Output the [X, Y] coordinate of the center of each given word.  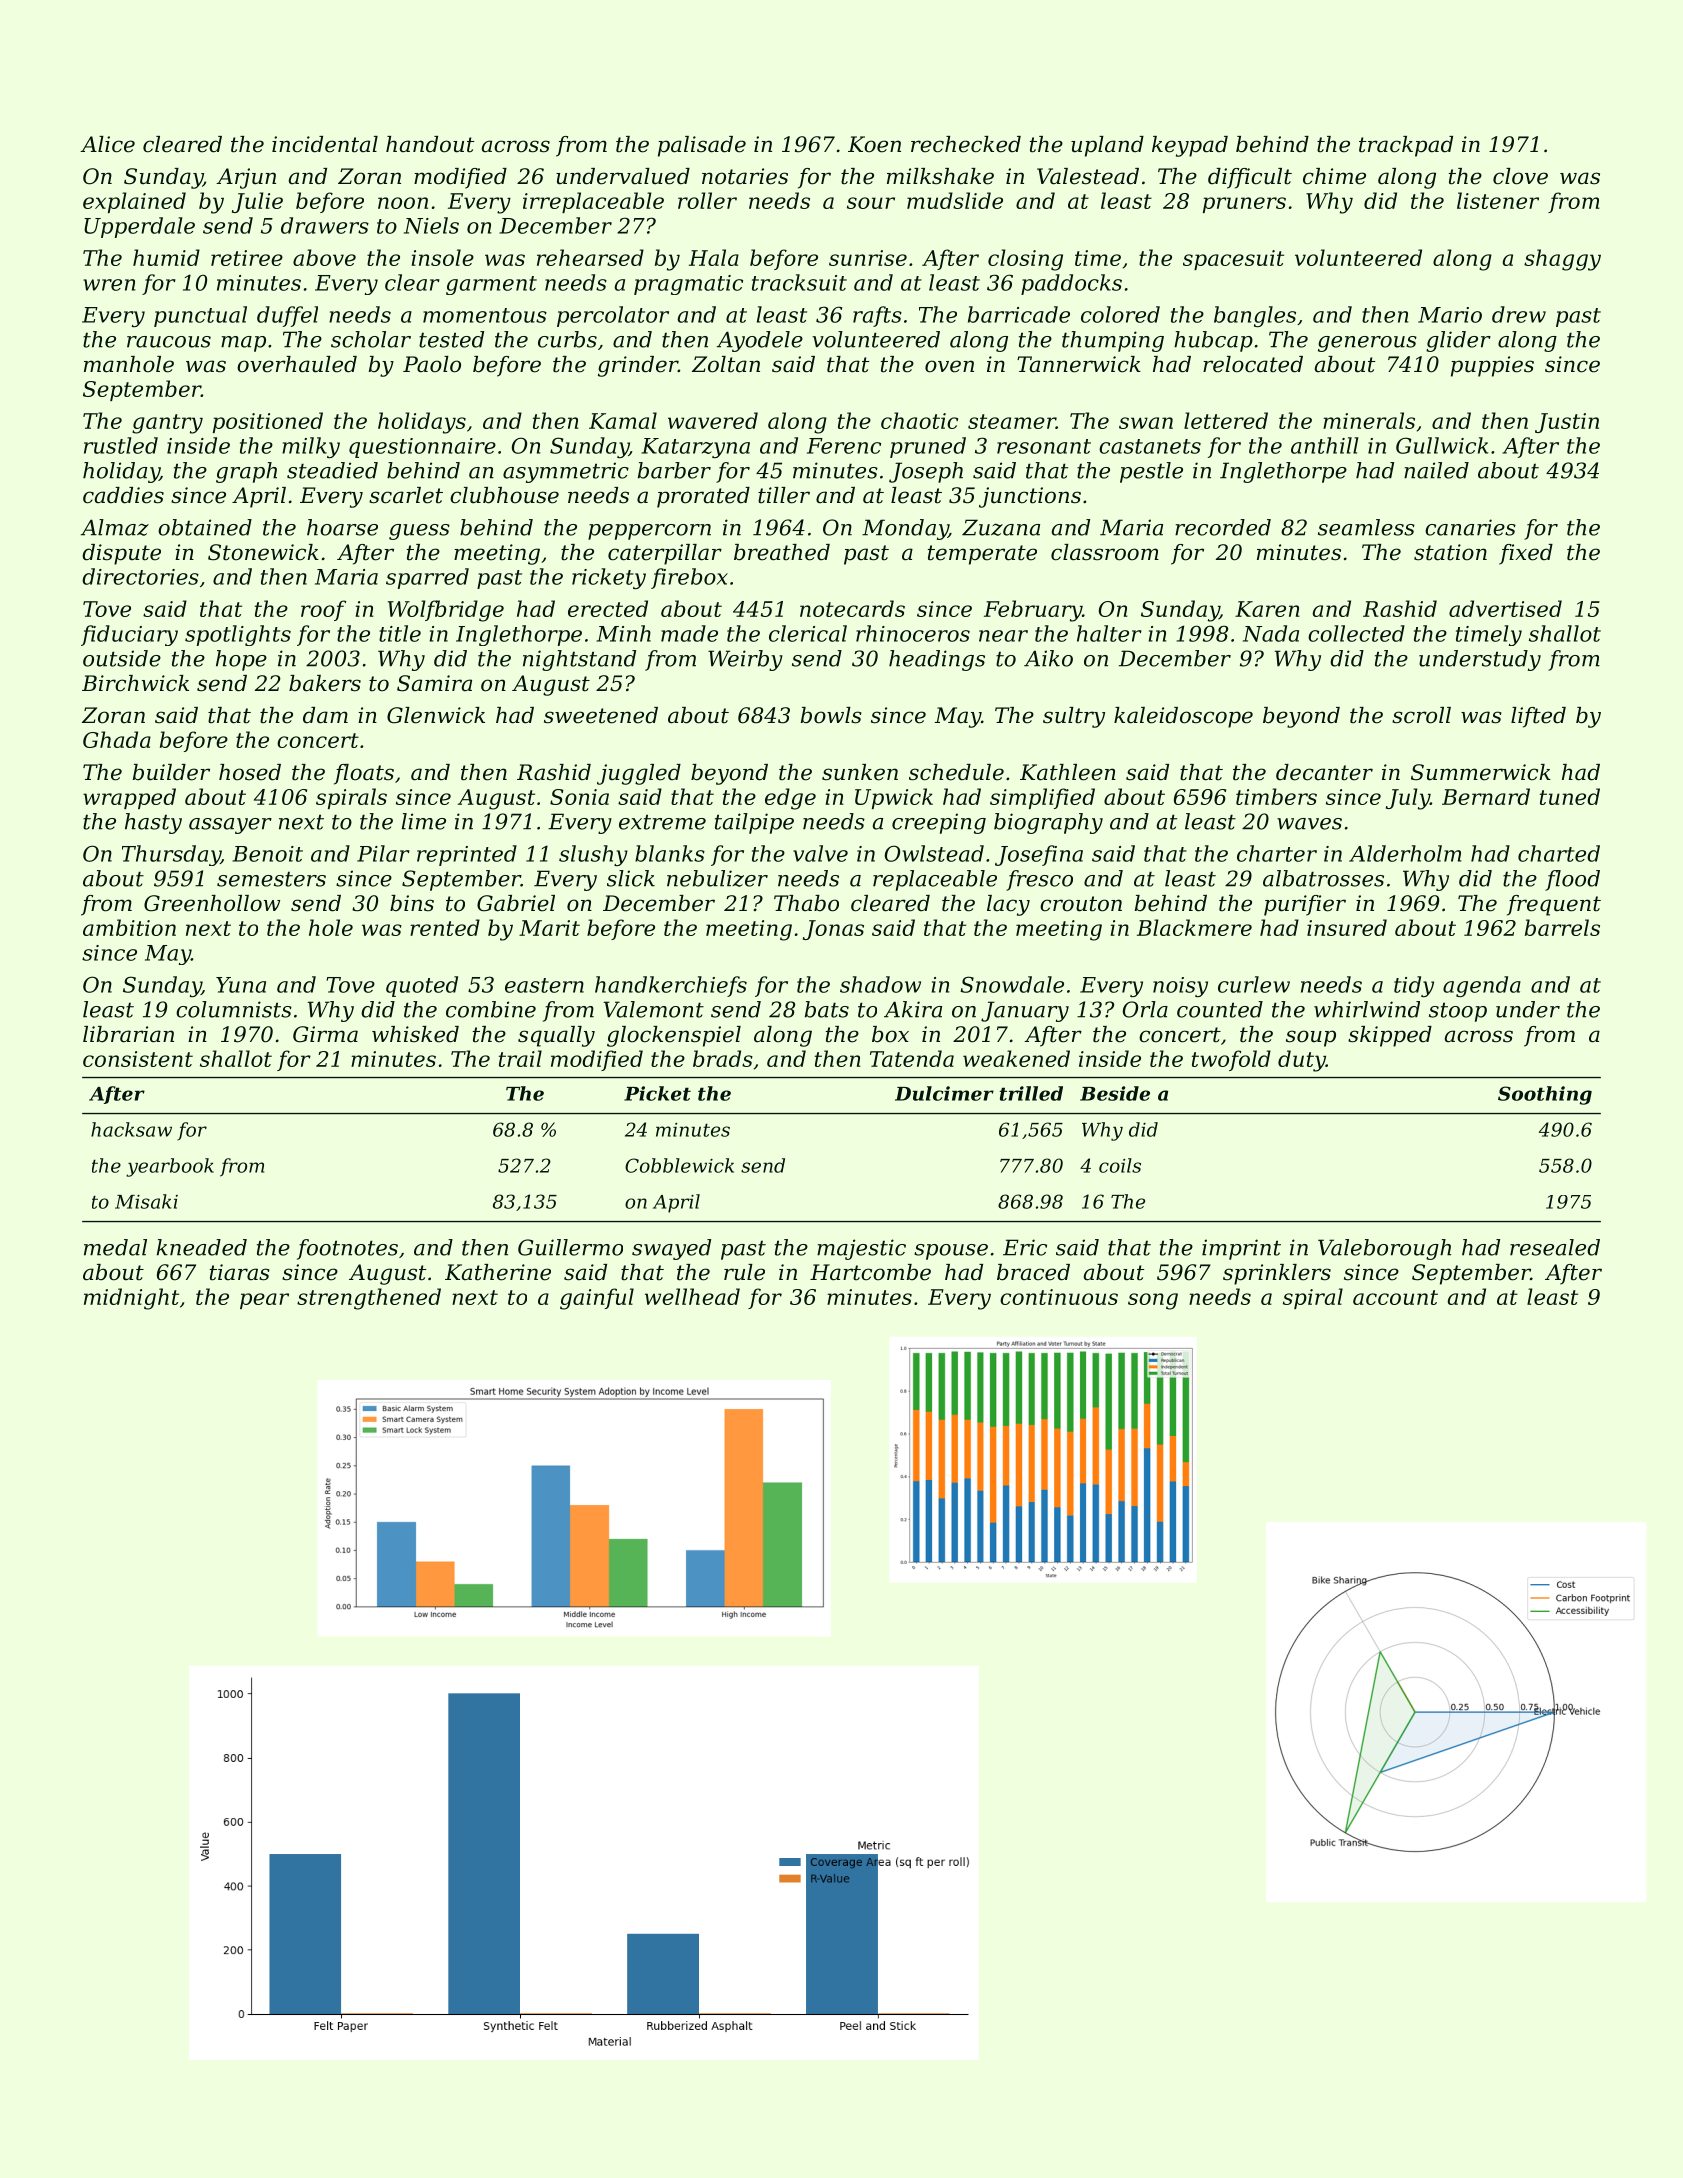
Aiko [1048, 658]
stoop [1458, 1012]
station [1450, 552]
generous [1367, 344]
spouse [951, 1252]
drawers [325, 225]
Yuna [241, 985]
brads [723, 1058]
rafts [877, 316]
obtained [205, 527]
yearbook [170, 1167]
